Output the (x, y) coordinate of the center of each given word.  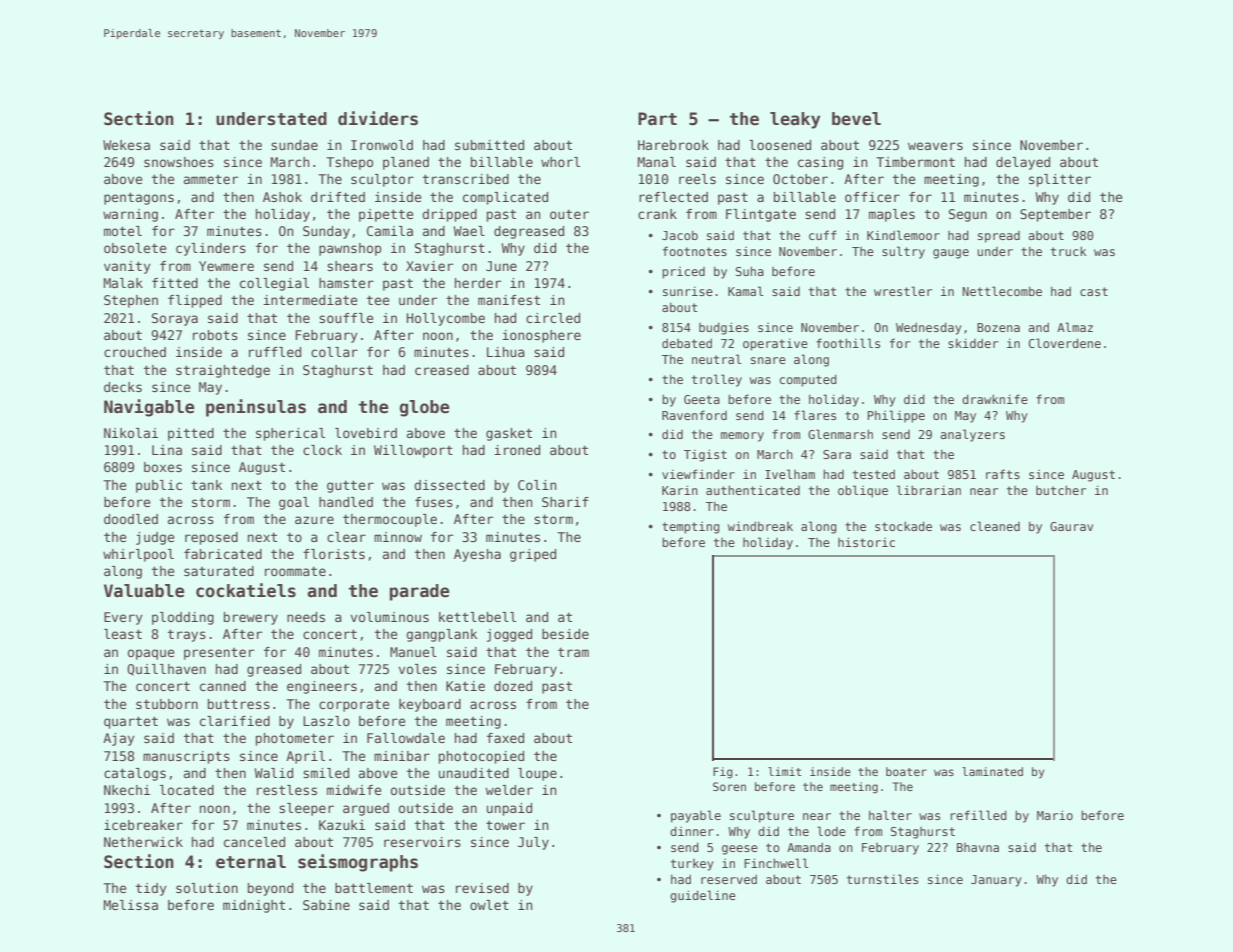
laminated (992, 771)
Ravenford (694, 415)
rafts (1003, 474)
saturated (219, 571)
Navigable (149, 408)
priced (683, 273)
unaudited (474, 773)
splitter (1060, 180)
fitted (175, 283)
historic (866, 542)
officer (872, 197)
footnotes (695, 251)
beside (565, 634)
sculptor (382, 180)
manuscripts (186, 757)
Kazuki (342, 825)
